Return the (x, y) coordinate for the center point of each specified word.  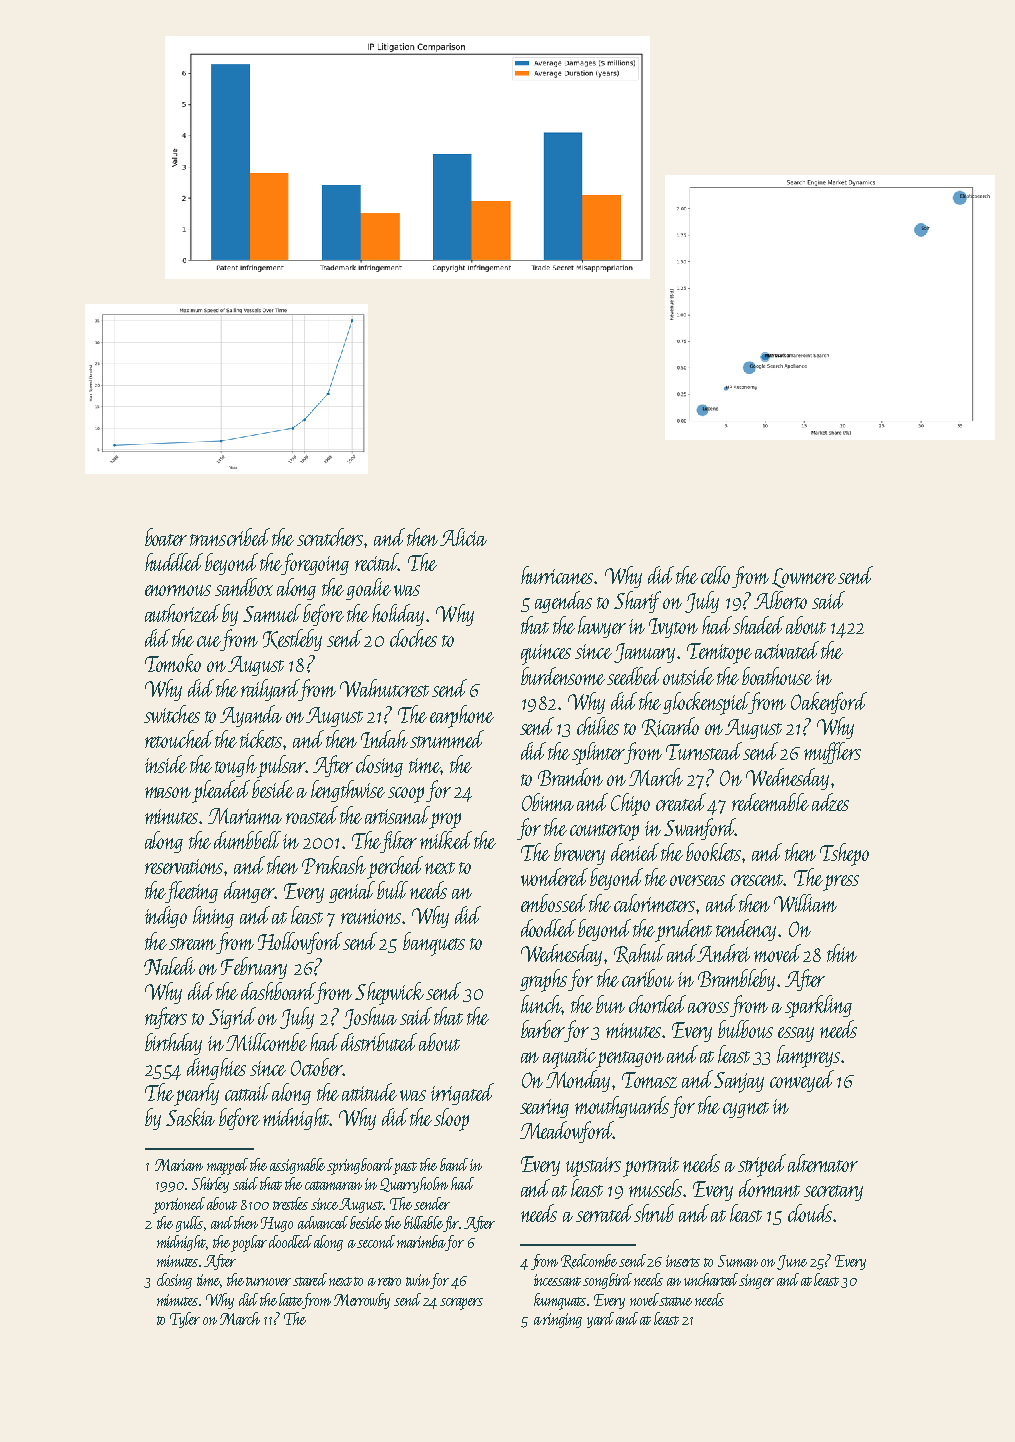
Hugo (277, 1224)
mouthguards (622, 1107)
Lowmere (804, 578)
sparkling (818, 1006)
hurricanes (557, 575)
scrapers (461, 1304)
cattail (247, 1092)
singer (757, 1281)
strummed (447, 739)
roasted (312, 815)
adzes (830, 802)
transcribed (230, 537)
